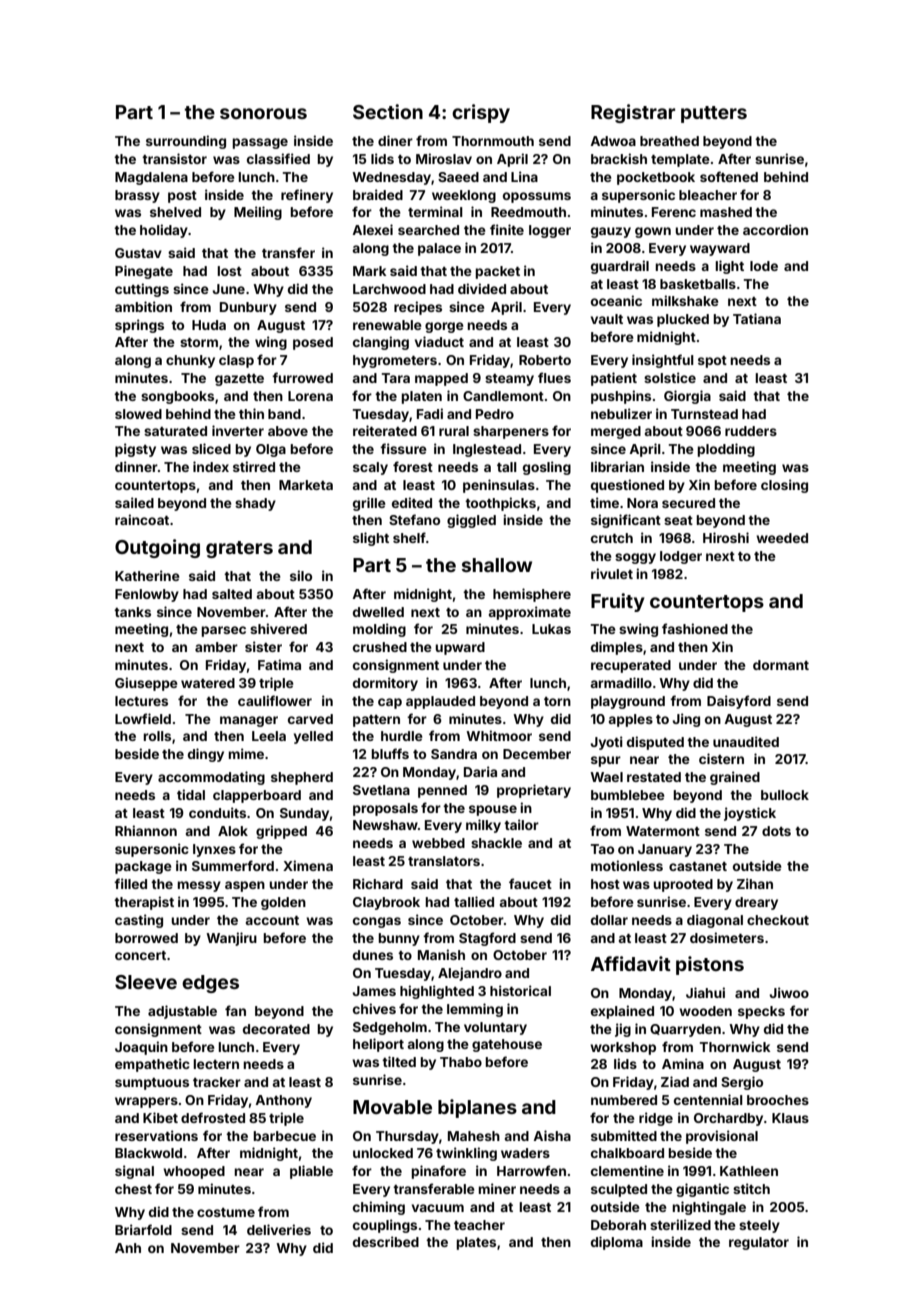  I want to click on historical, so click(520, 990).
